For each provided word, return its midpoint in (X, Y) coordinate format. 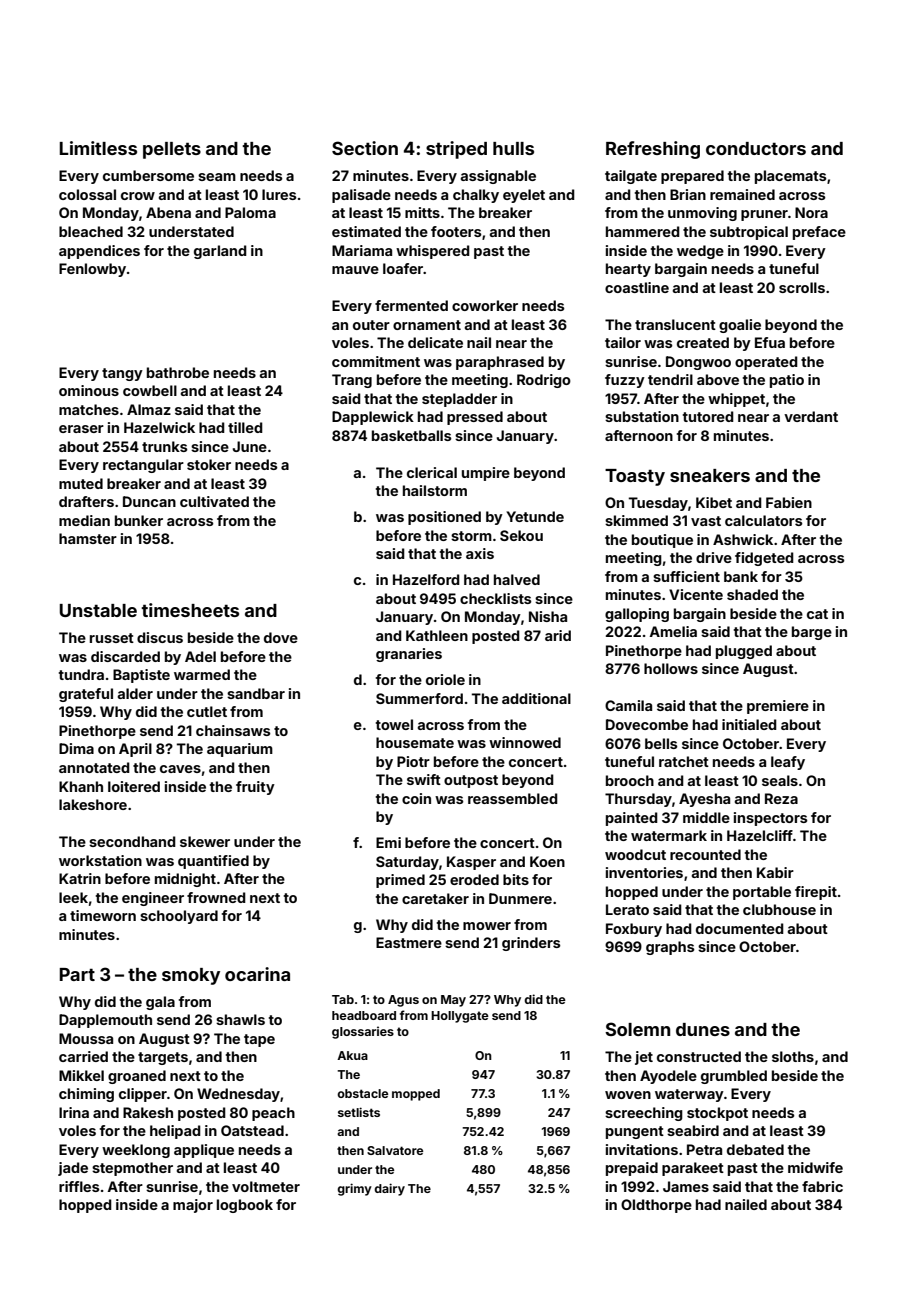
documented (740, 928)
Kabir (775, 872)
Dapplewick (373, 418)
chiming (86, 1095)
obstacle (362, 1093)
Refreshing (653, 150)
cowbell (150, 390)
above (718, 379)
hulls (513, 148)
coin (416, 798)
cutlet (207, 711)
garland (220, 252)
